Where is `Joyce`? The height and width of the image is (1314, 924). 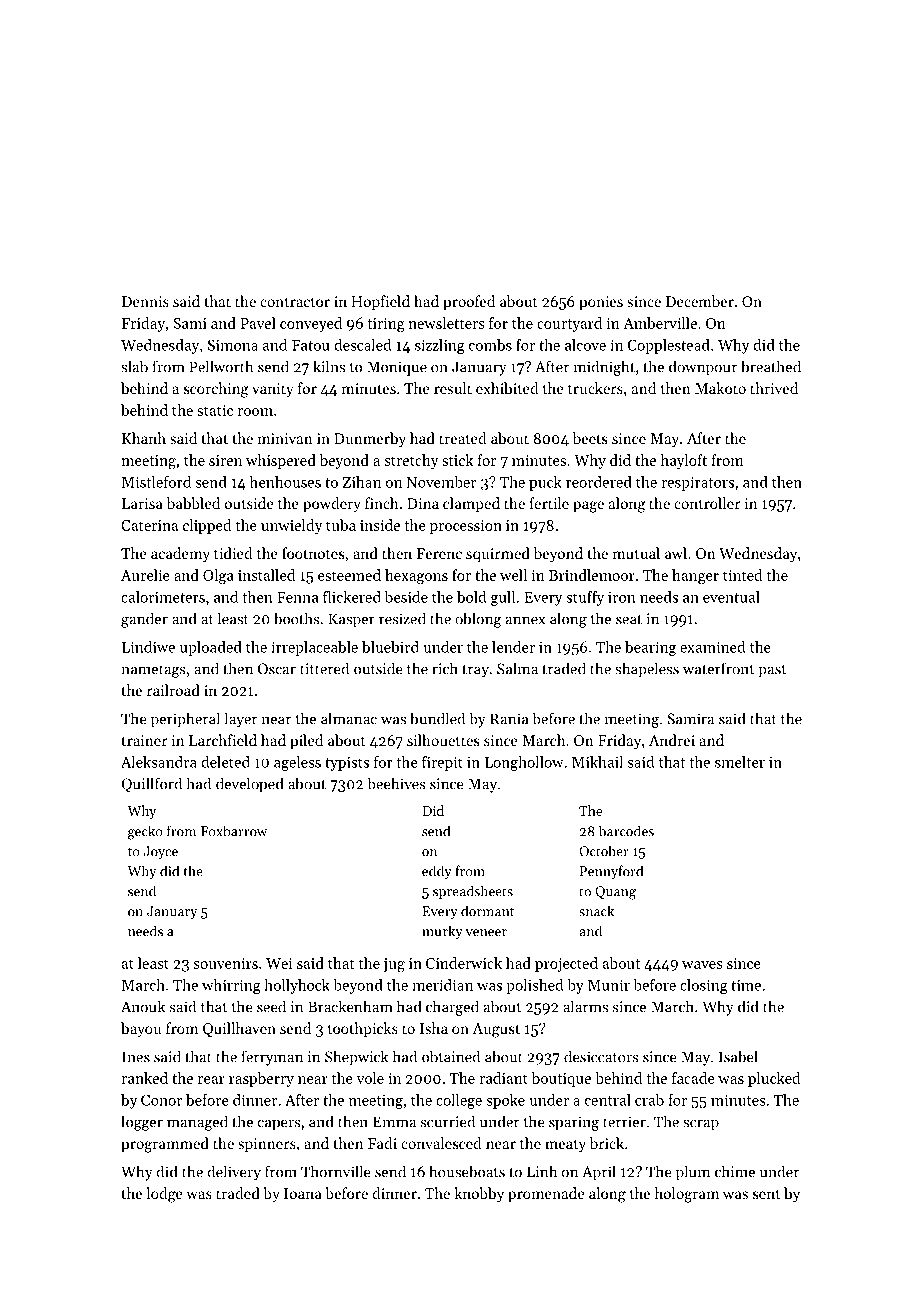
Joyce is located at coordinates (160, 853).
